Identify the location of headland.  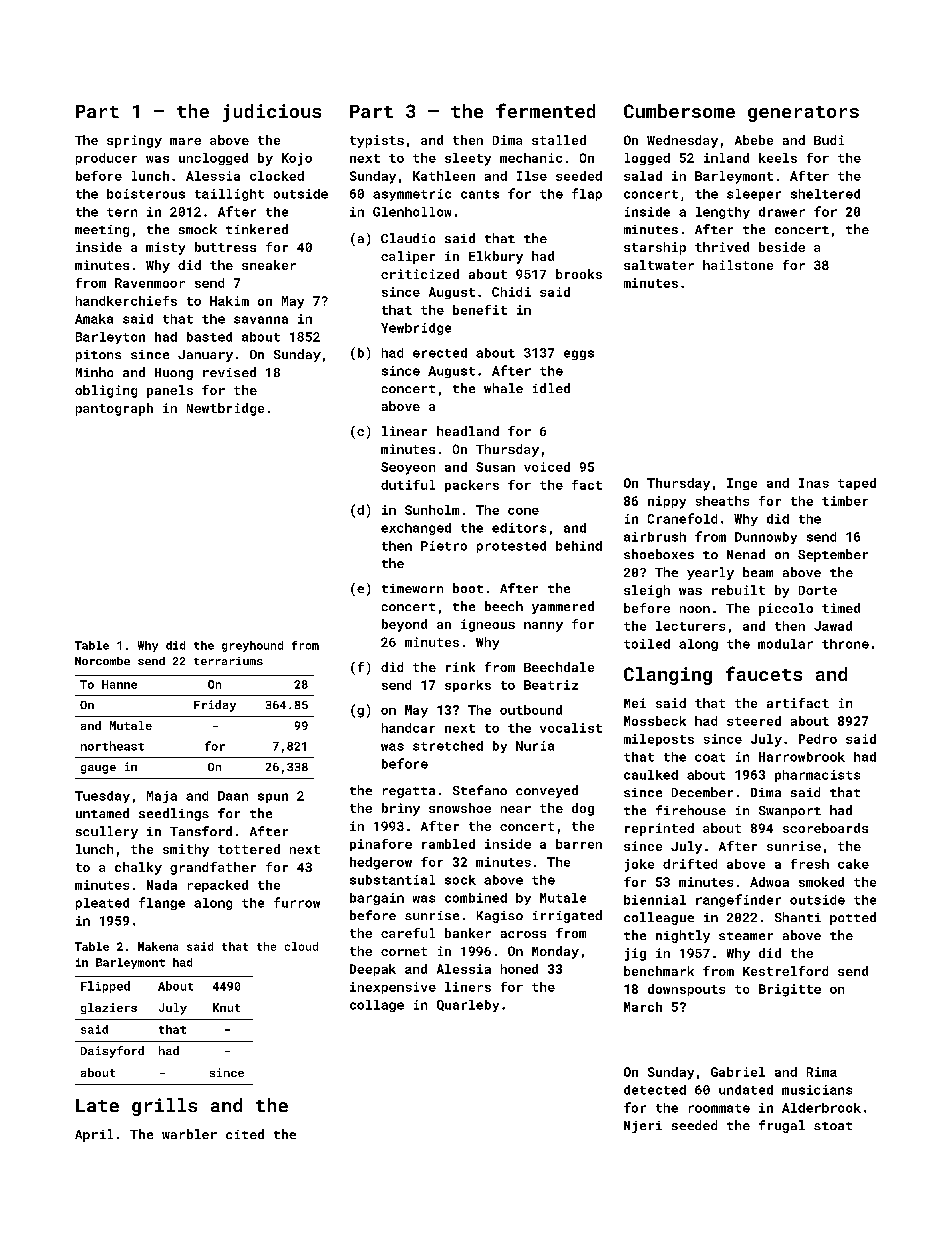
(468, 431).
